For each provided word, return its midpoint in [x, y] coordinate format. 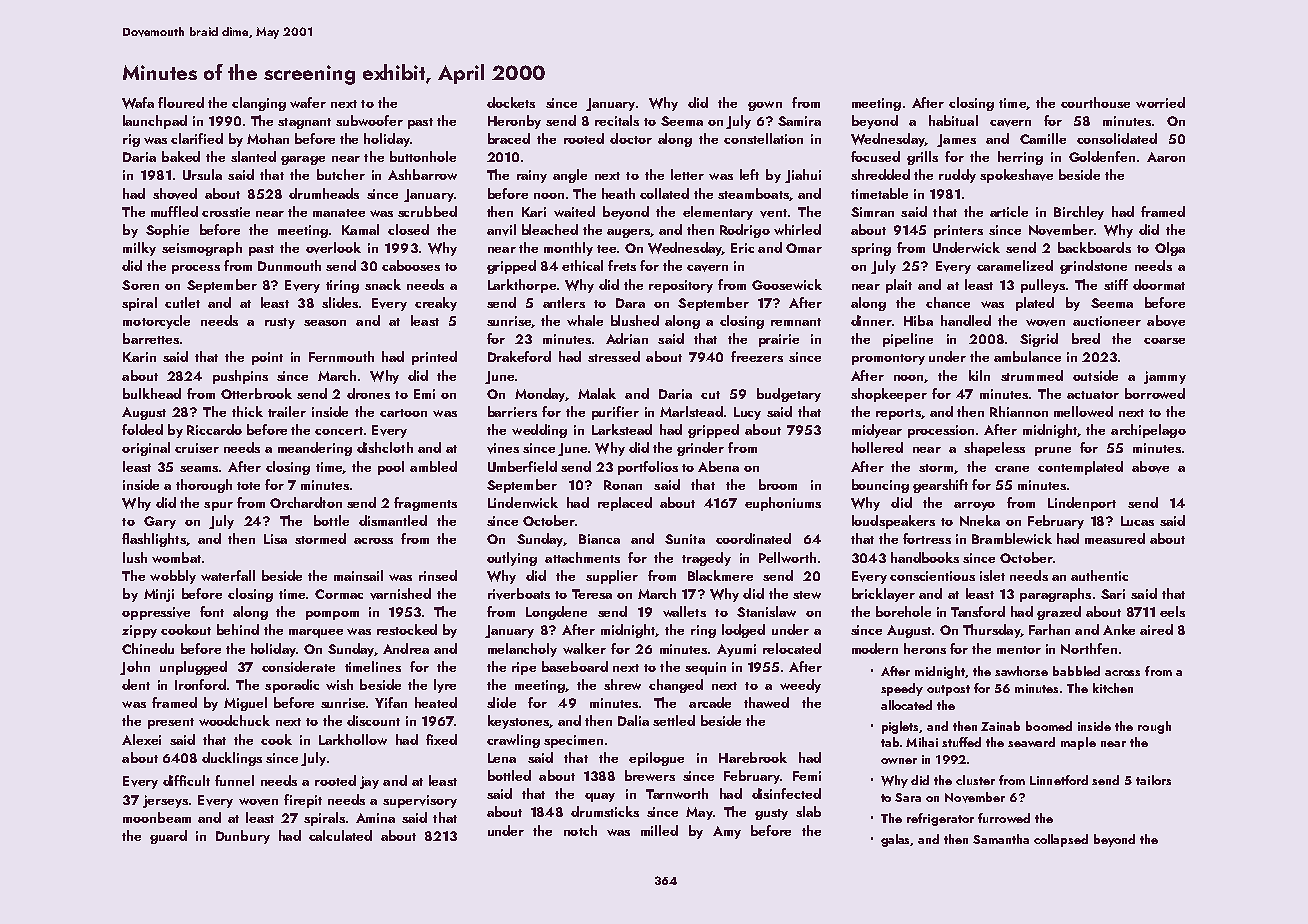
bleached [550, 229]
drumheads [324, 193]
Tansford [978, 611]
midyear [877, 431]
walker [584, 648]
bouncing [880, 486]
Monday [540, 395]
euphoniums [783, 504]
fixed [441, 739]
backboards [1094, 247]
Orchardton [306, 502]
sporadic [292, 686]
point [267, 358]
